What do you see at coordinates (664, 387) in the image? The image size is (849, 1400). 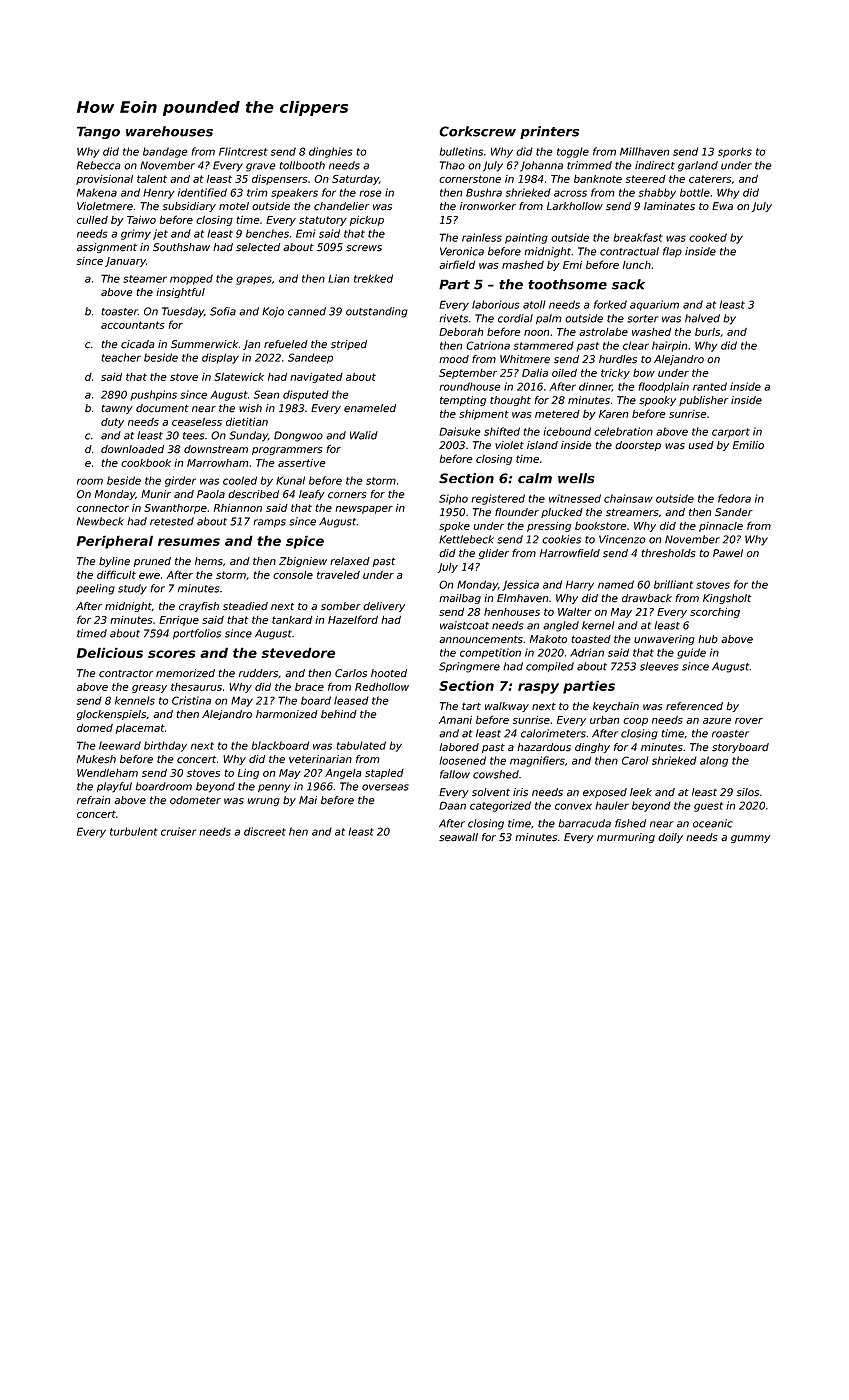 I see `floodplain` at bounding box center [664, 387].
